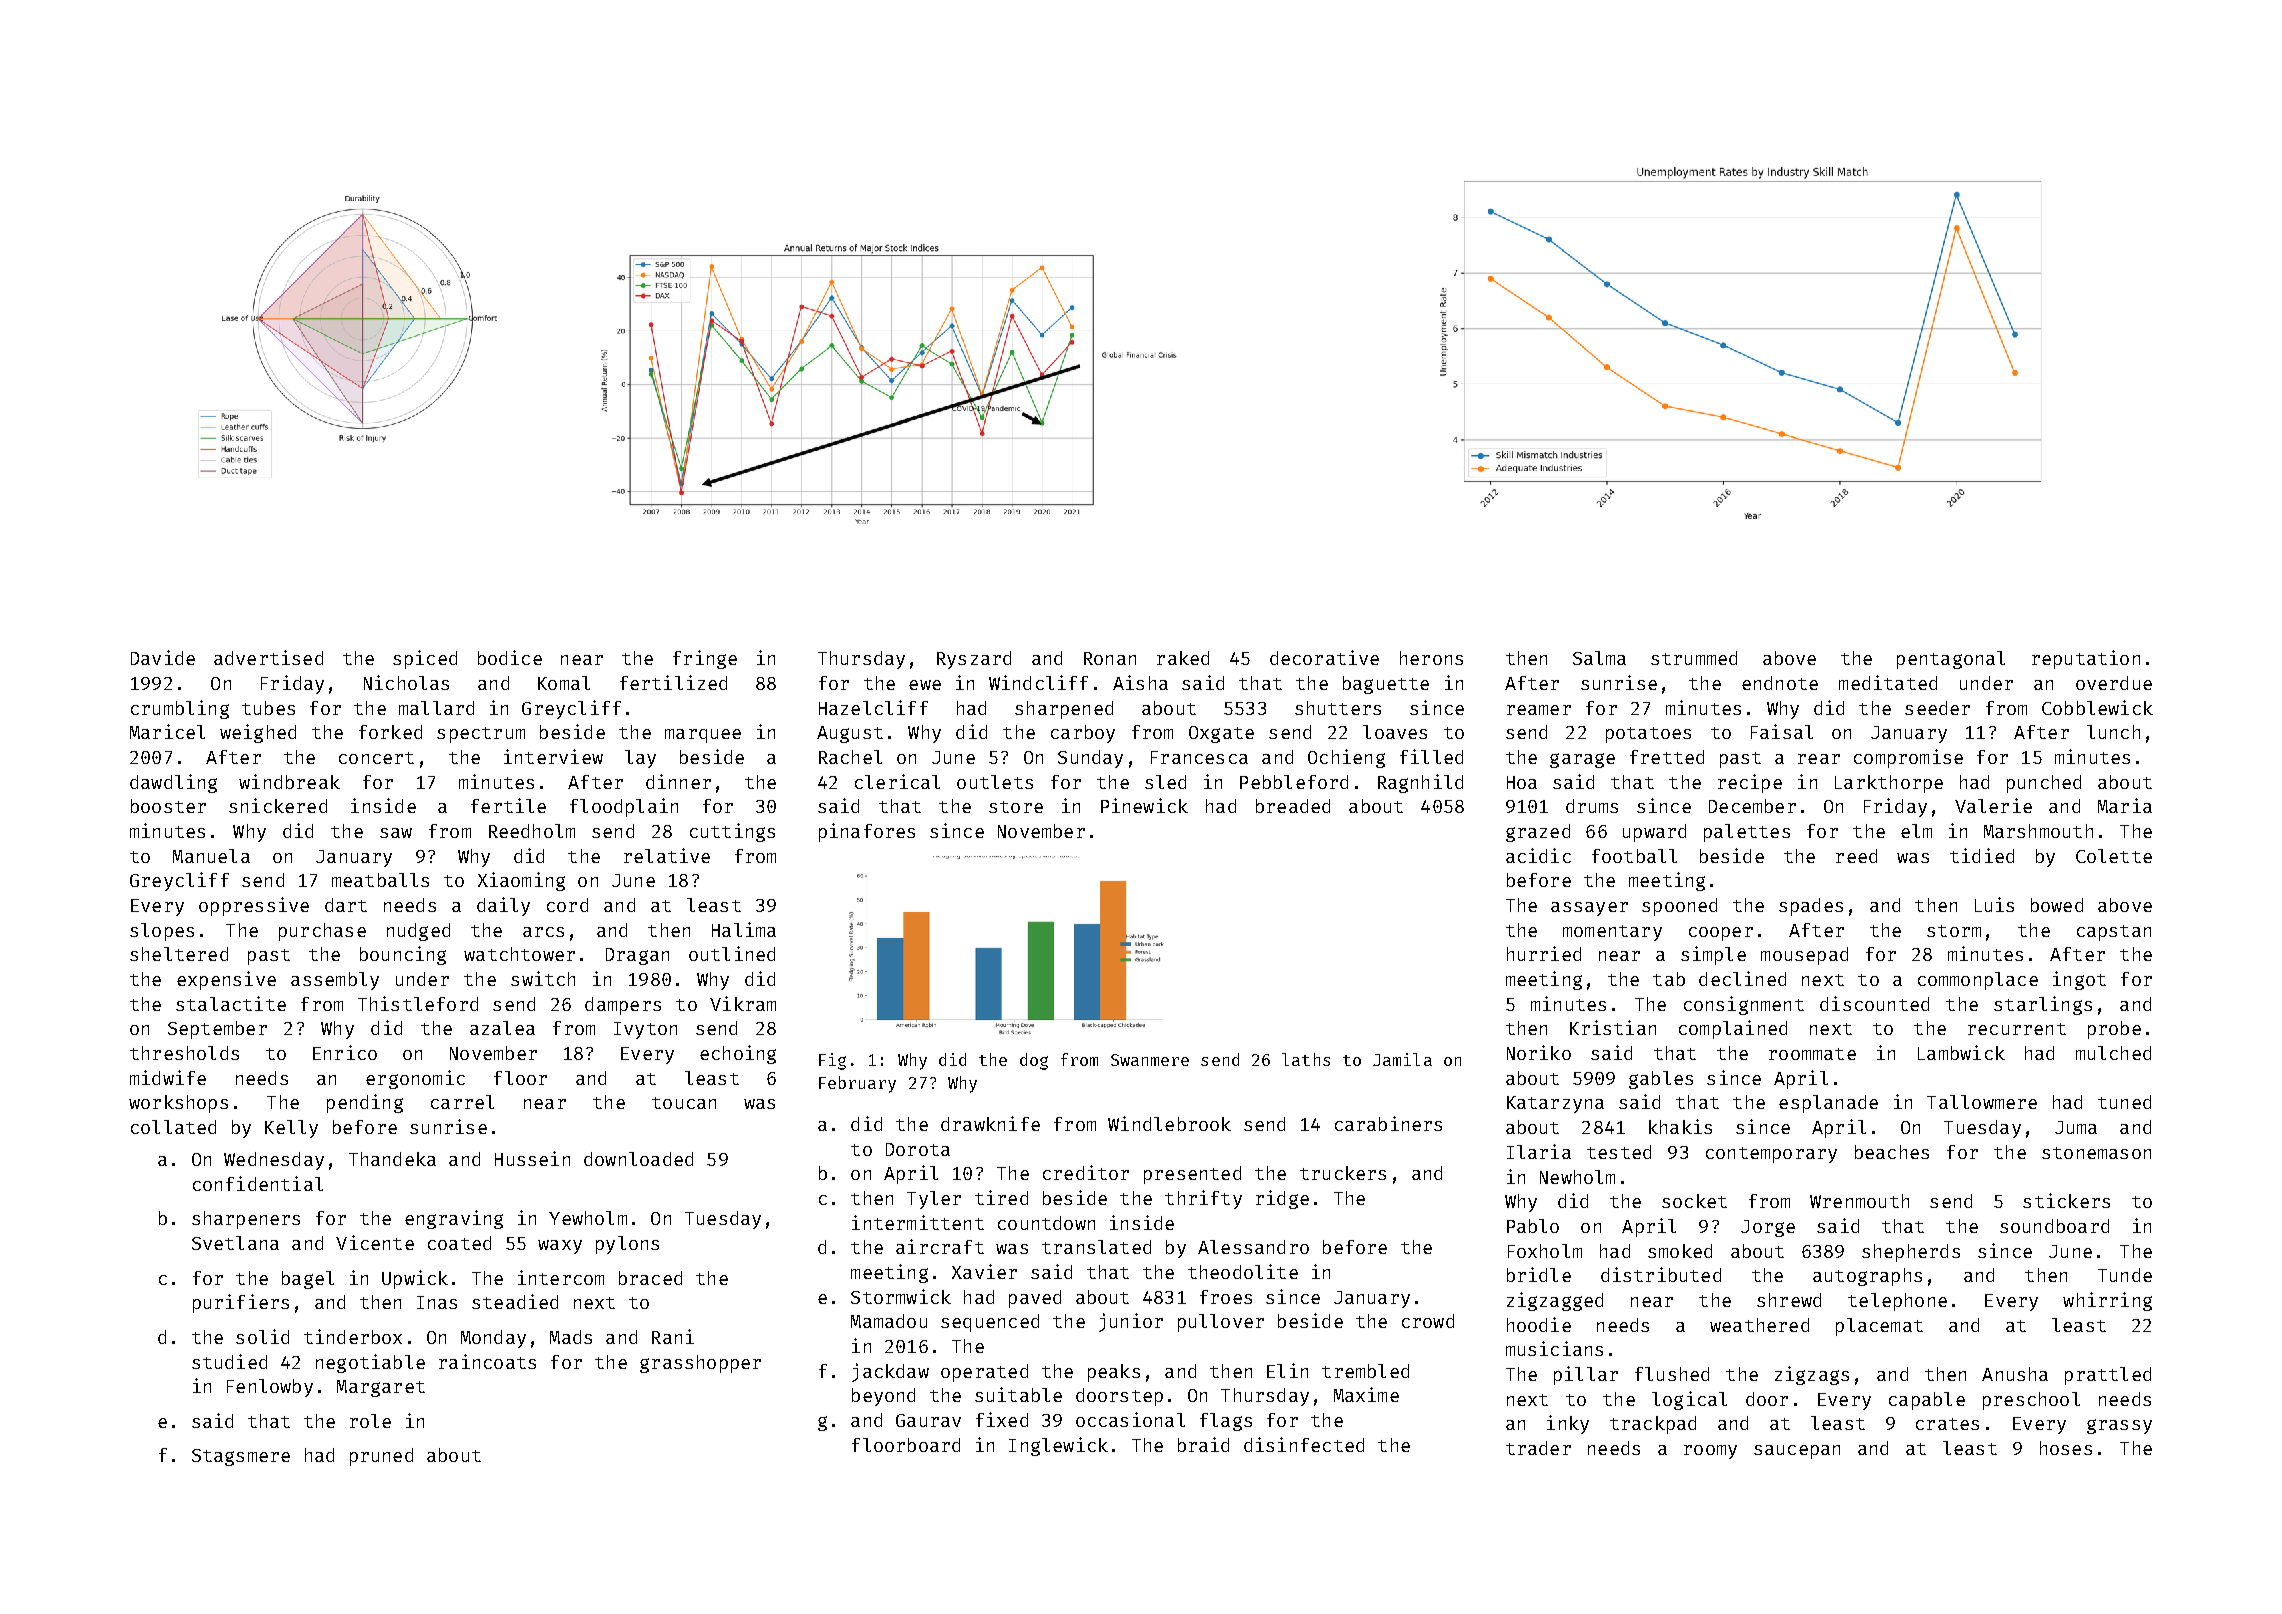  Describe the element at coordinates (241, 1303) in the screenshot. I see `purifiers` at that location.
